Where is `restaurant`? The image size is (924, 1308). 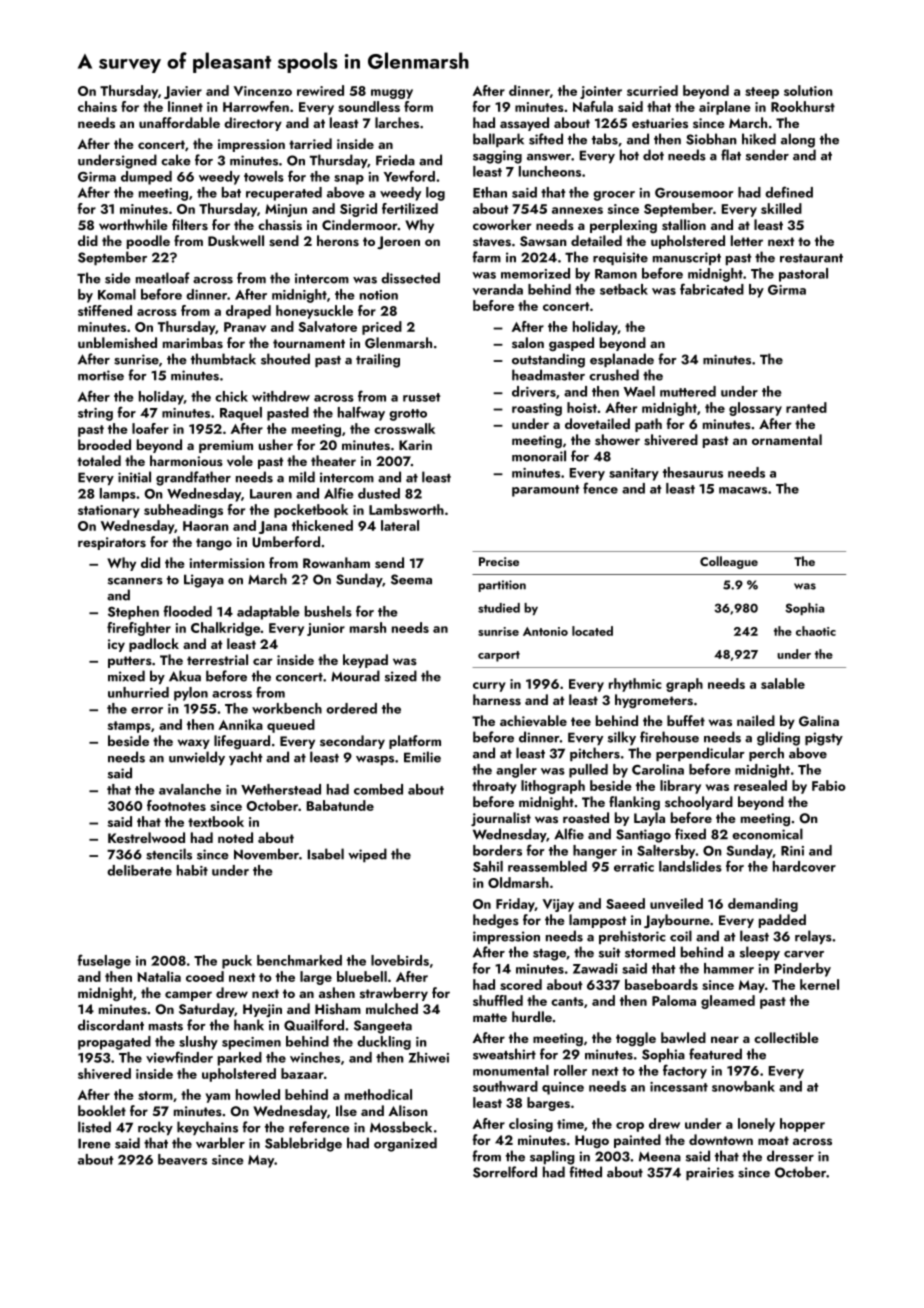 restaurant is located at coordinates (811, 258).
